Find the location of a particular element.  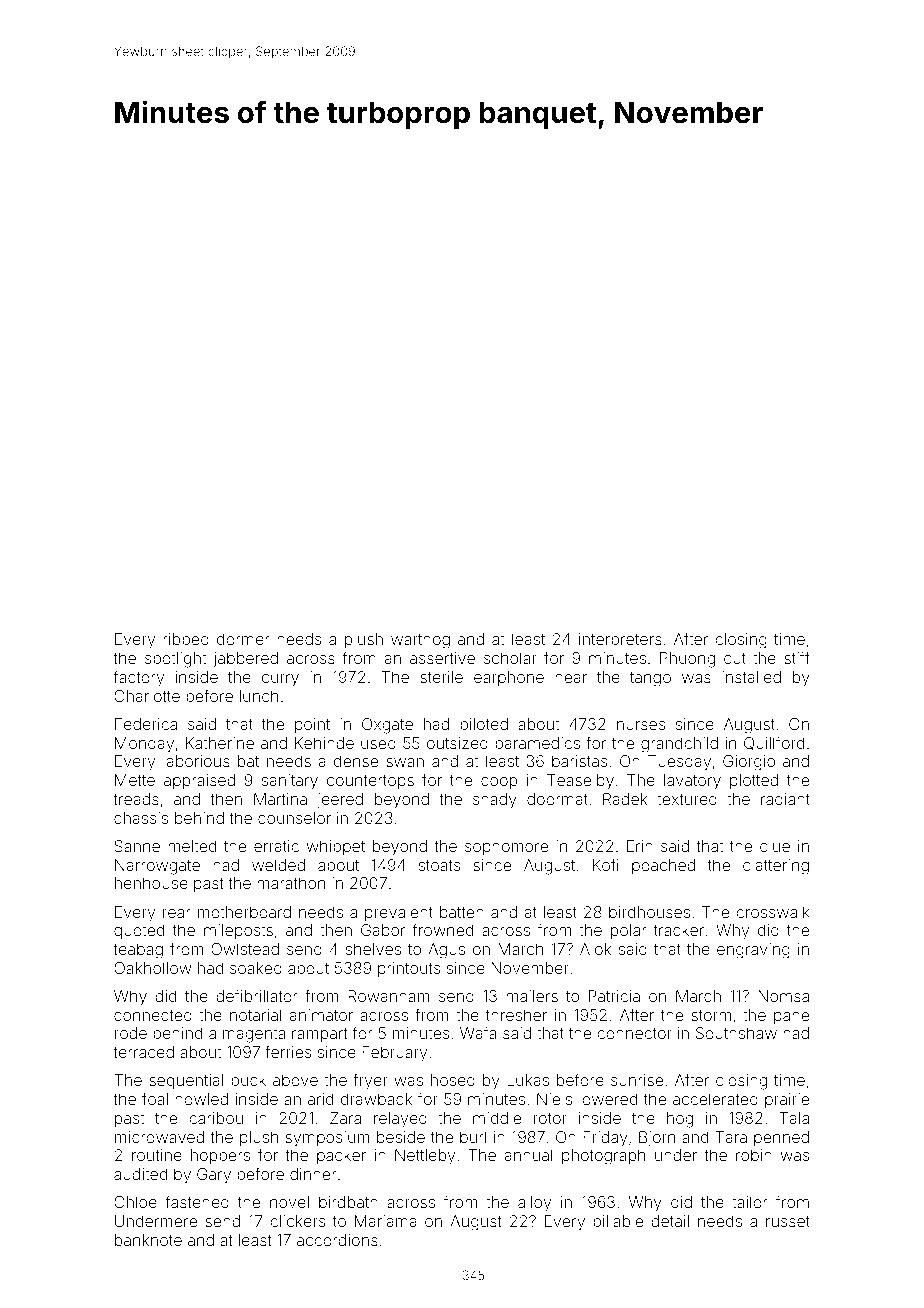

accordions is located at coordinates (337, 1240).
